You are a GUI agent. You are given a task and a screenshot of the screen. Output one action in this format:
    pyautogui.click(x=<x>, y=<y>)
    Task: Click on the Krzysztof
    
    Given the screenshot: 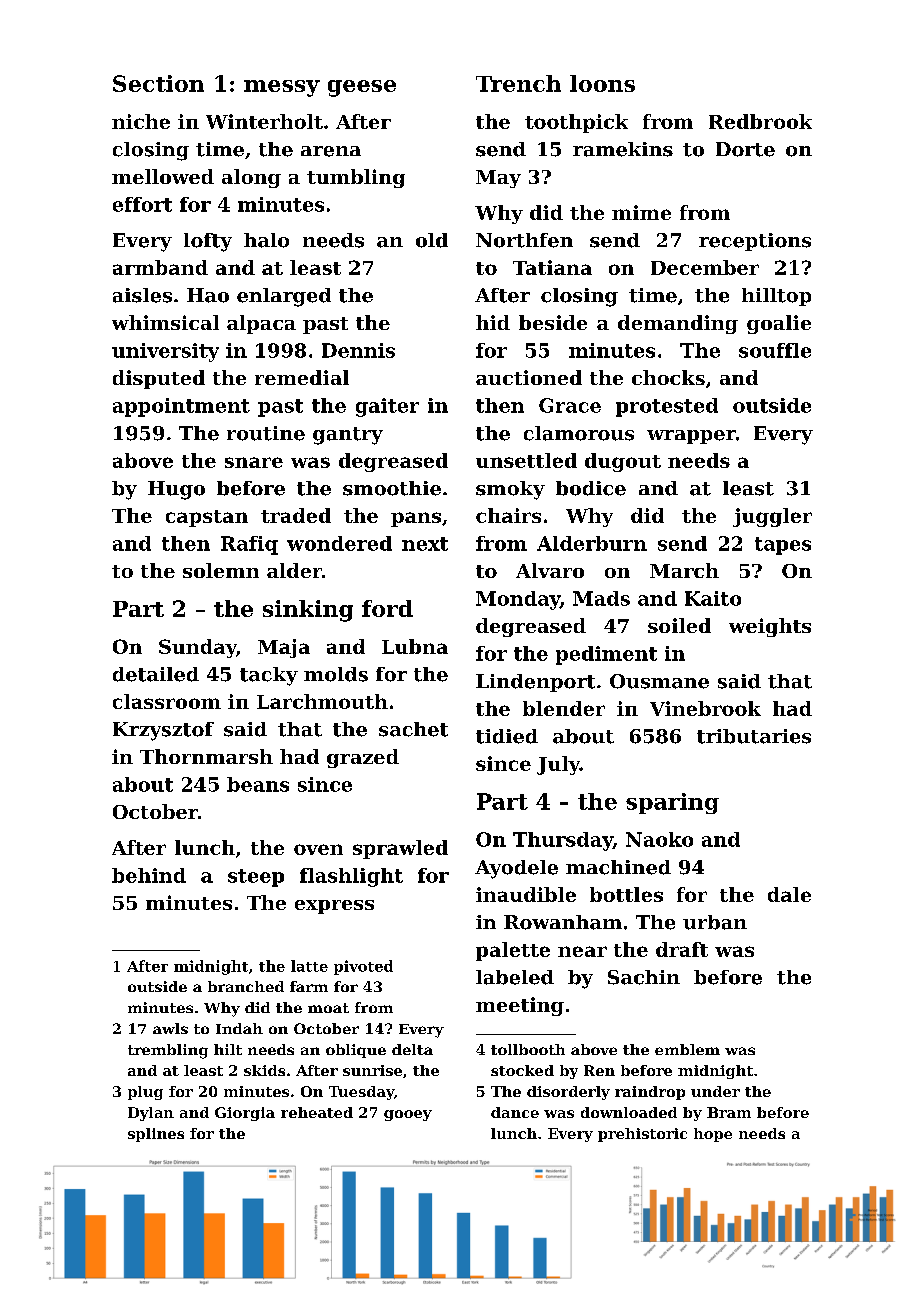 What is the action you would take?
    pyautogui.click(x=163, y=731)
